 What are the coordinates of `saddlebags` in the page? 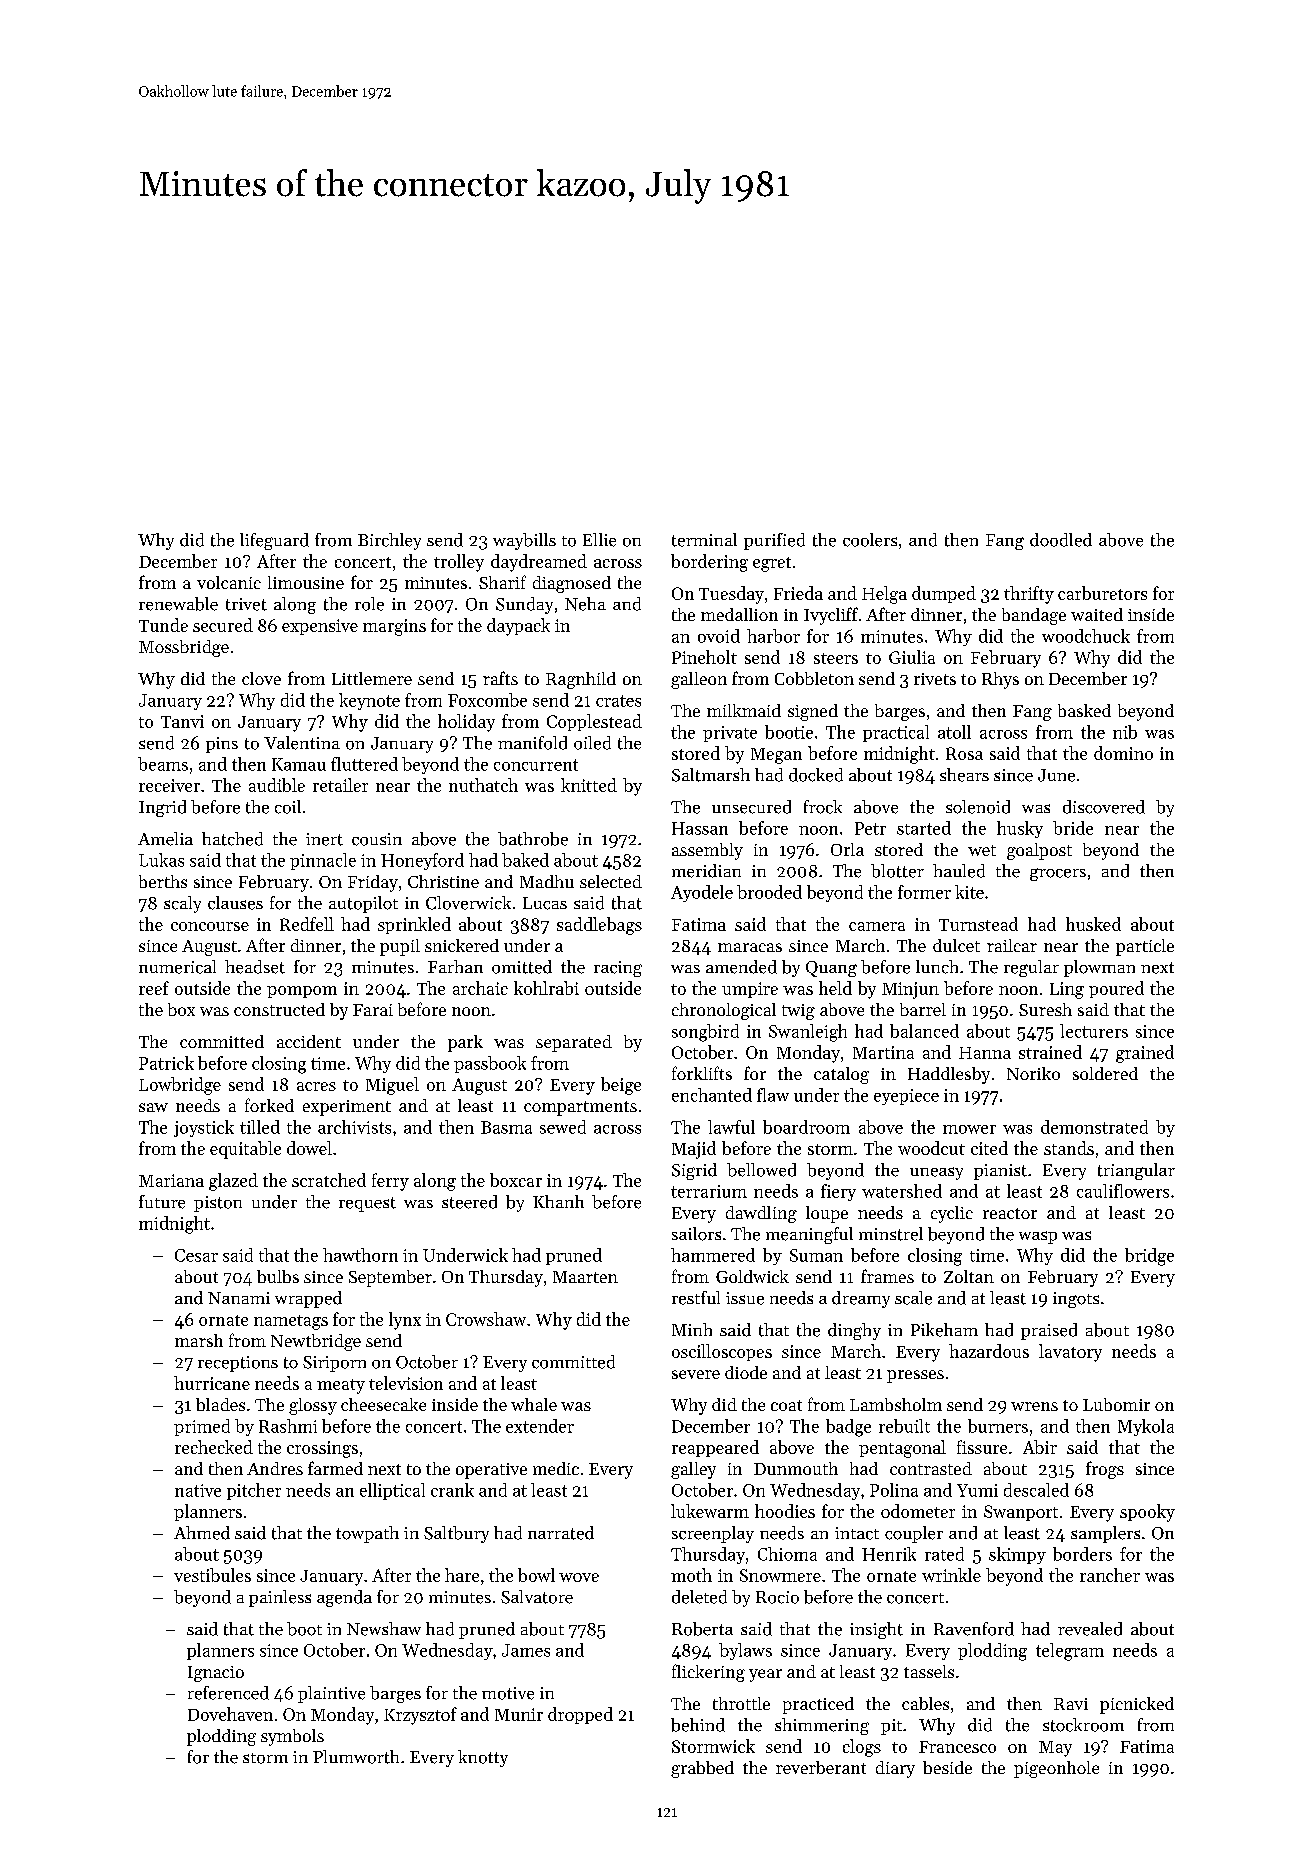 It's located at (599, 926).
